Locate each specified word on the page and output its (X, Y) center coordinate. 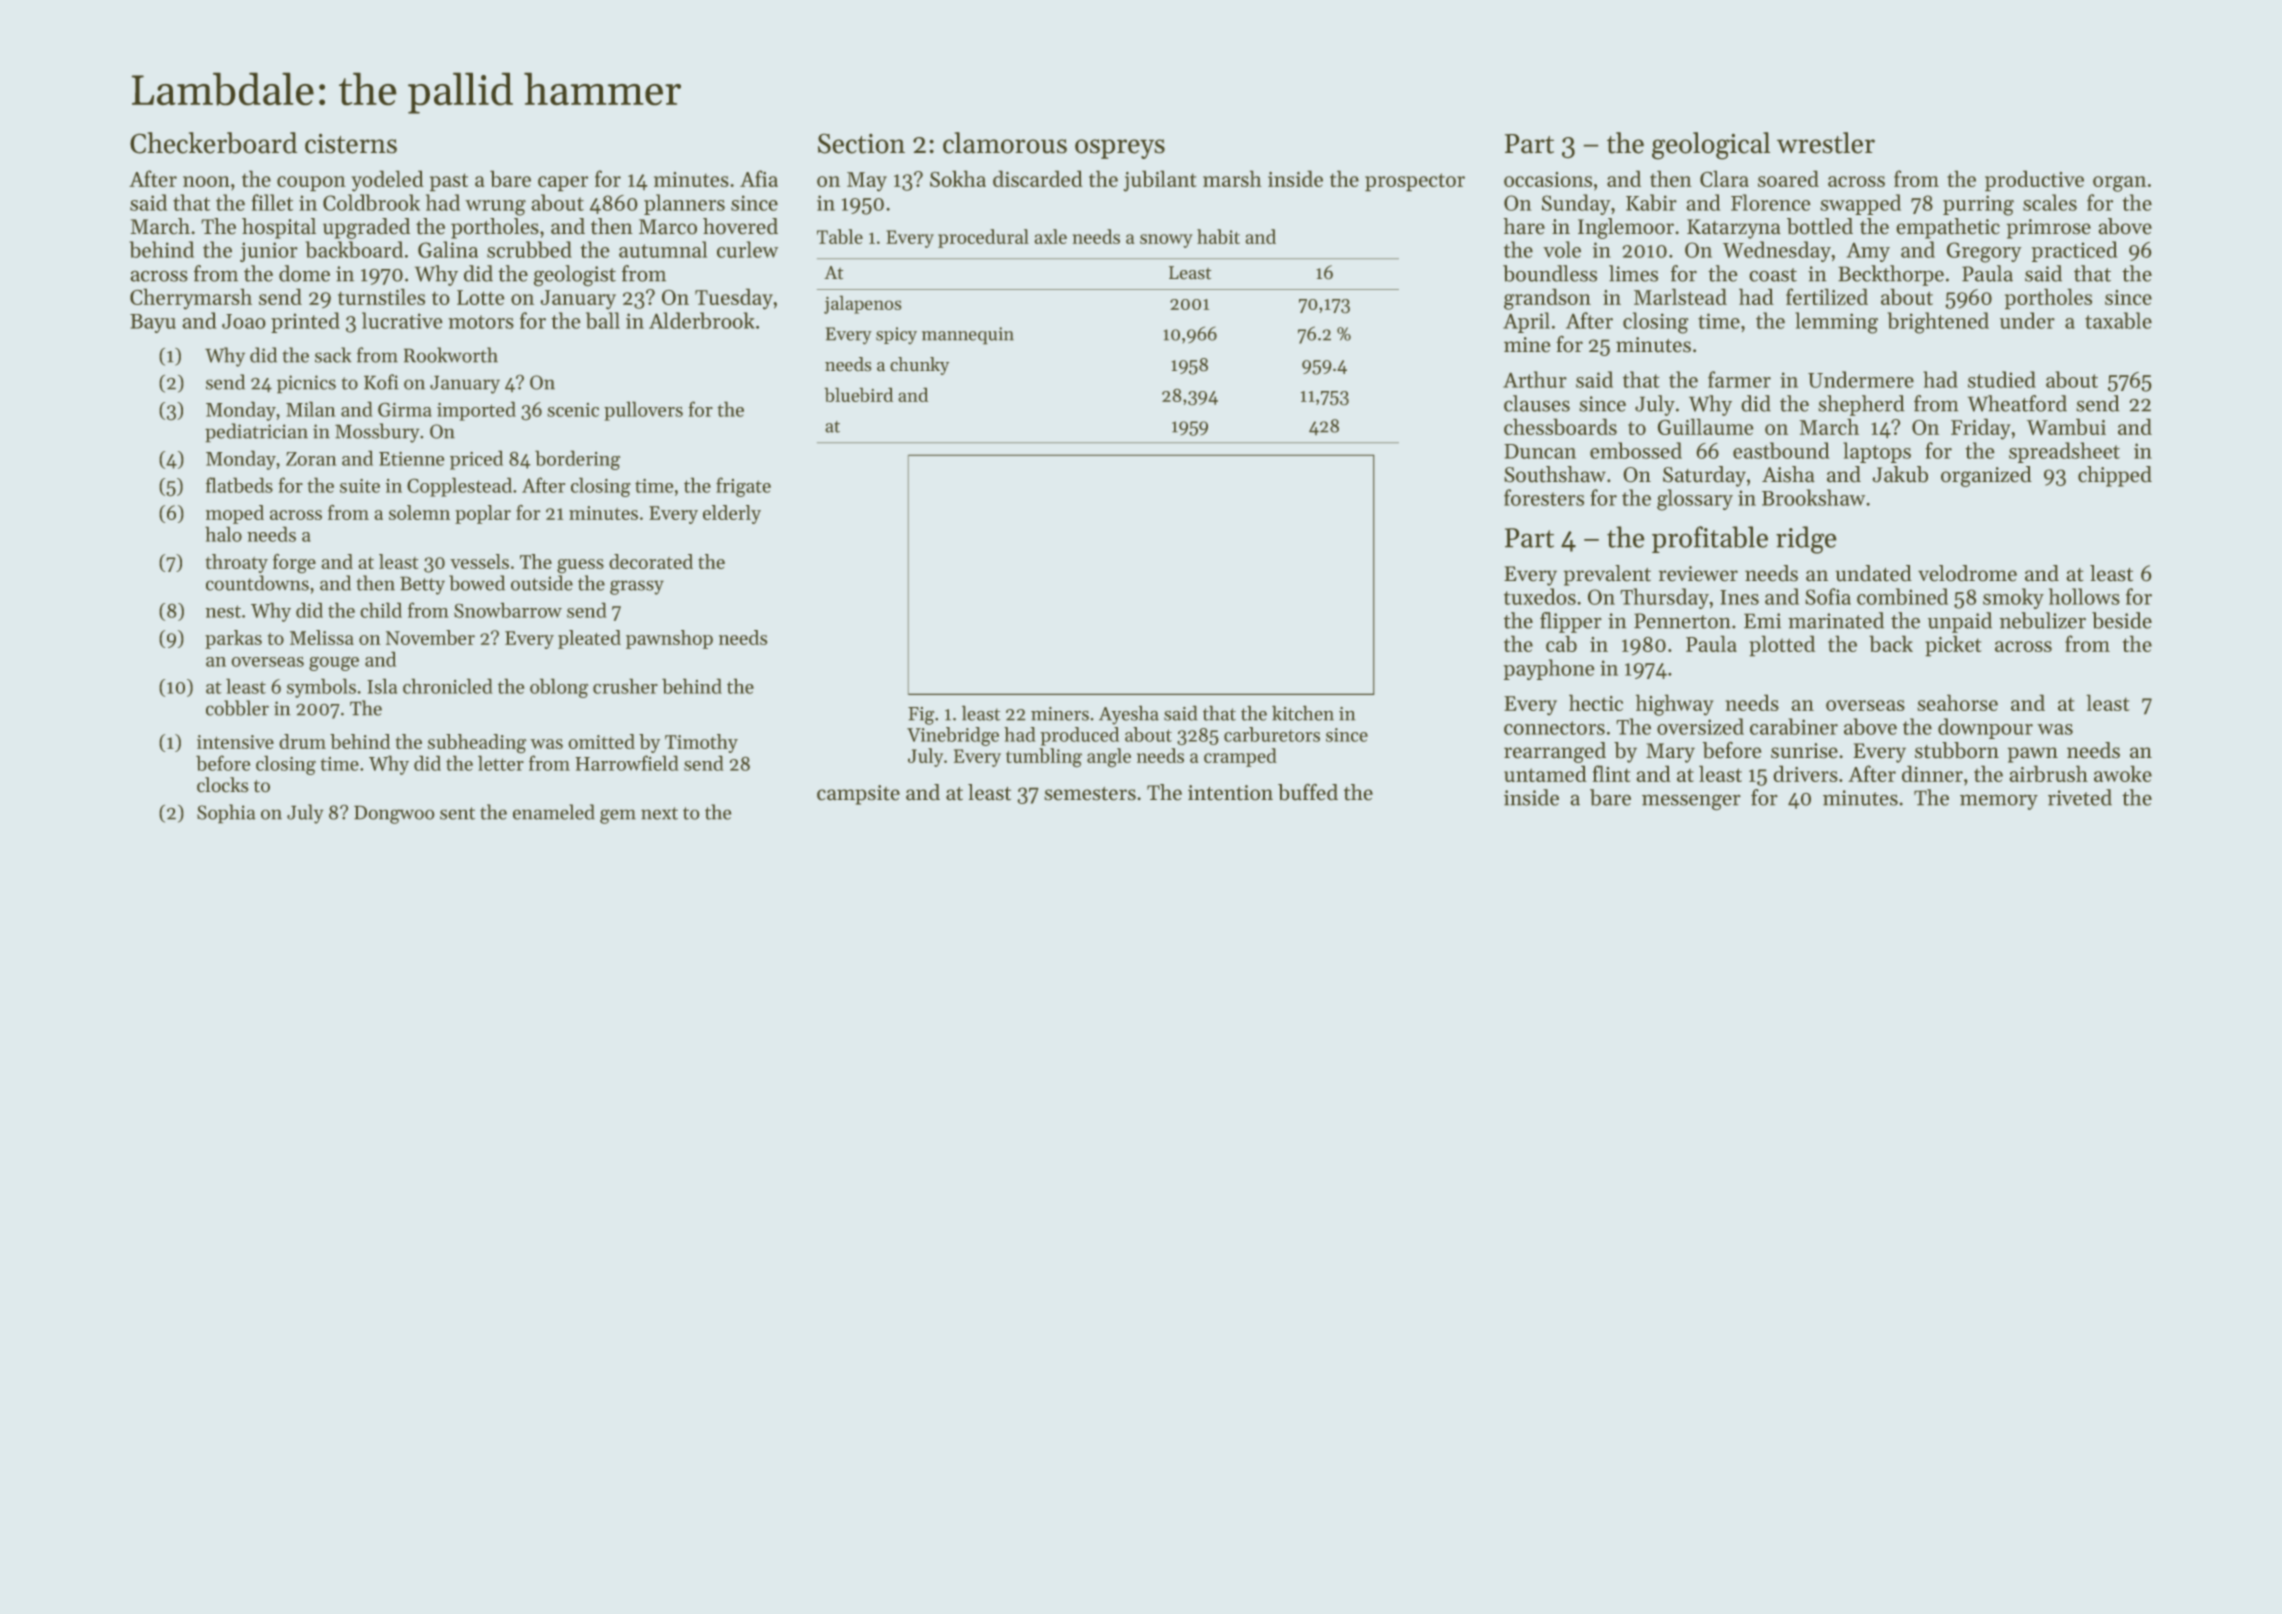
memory (1999, 802)
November (430, 637)
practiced (2074, 251)
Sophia (226, 814)
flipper (1571, 622)
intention (1230, 793)
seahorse (1957, 702)
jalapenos (863, 304)
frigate (743, 487)
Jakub (1900, 474)
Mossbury (377, 433)
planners (684, 204)
